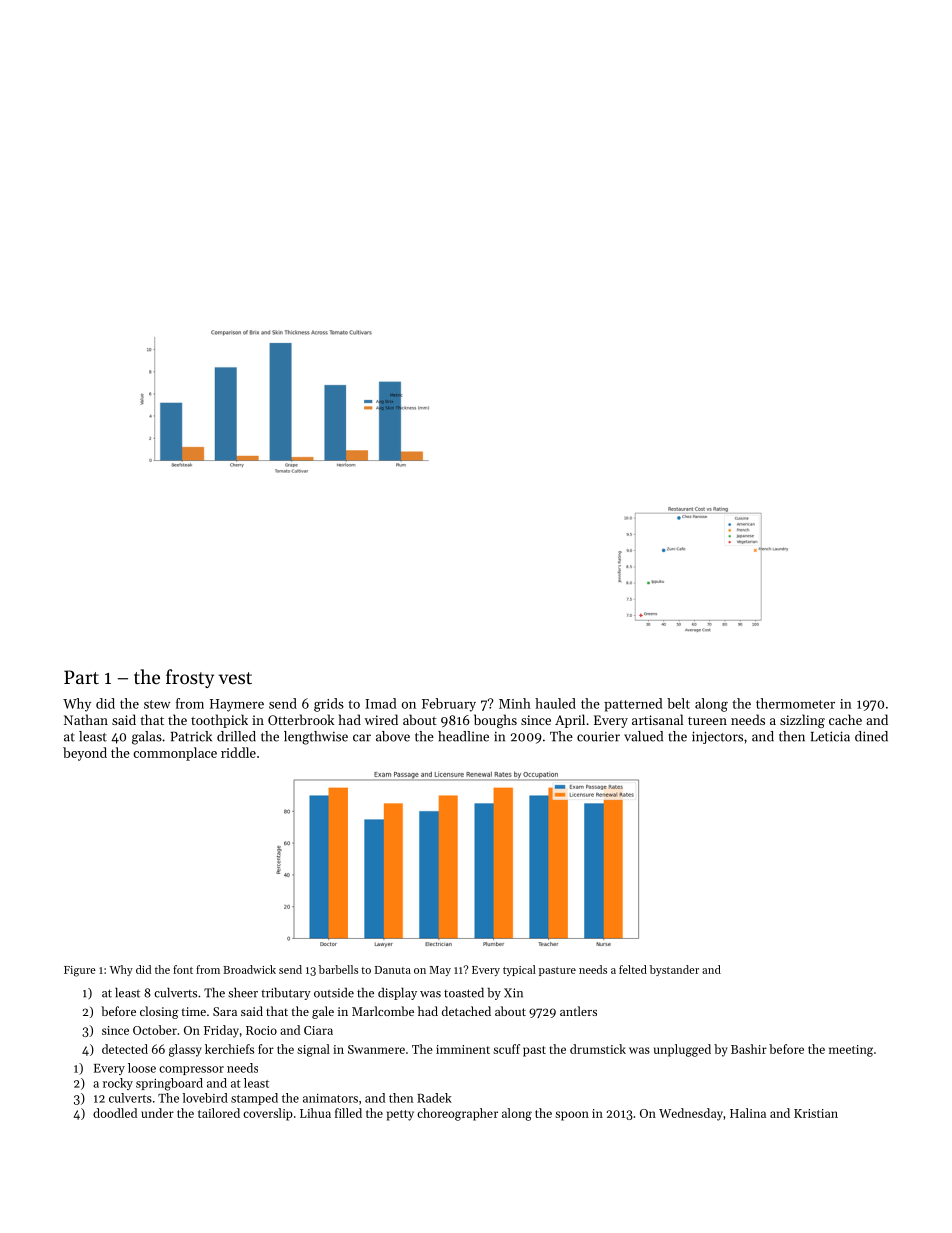 The image size is (952, 1233). I want to click on Kristian, so click(816, 1113).
